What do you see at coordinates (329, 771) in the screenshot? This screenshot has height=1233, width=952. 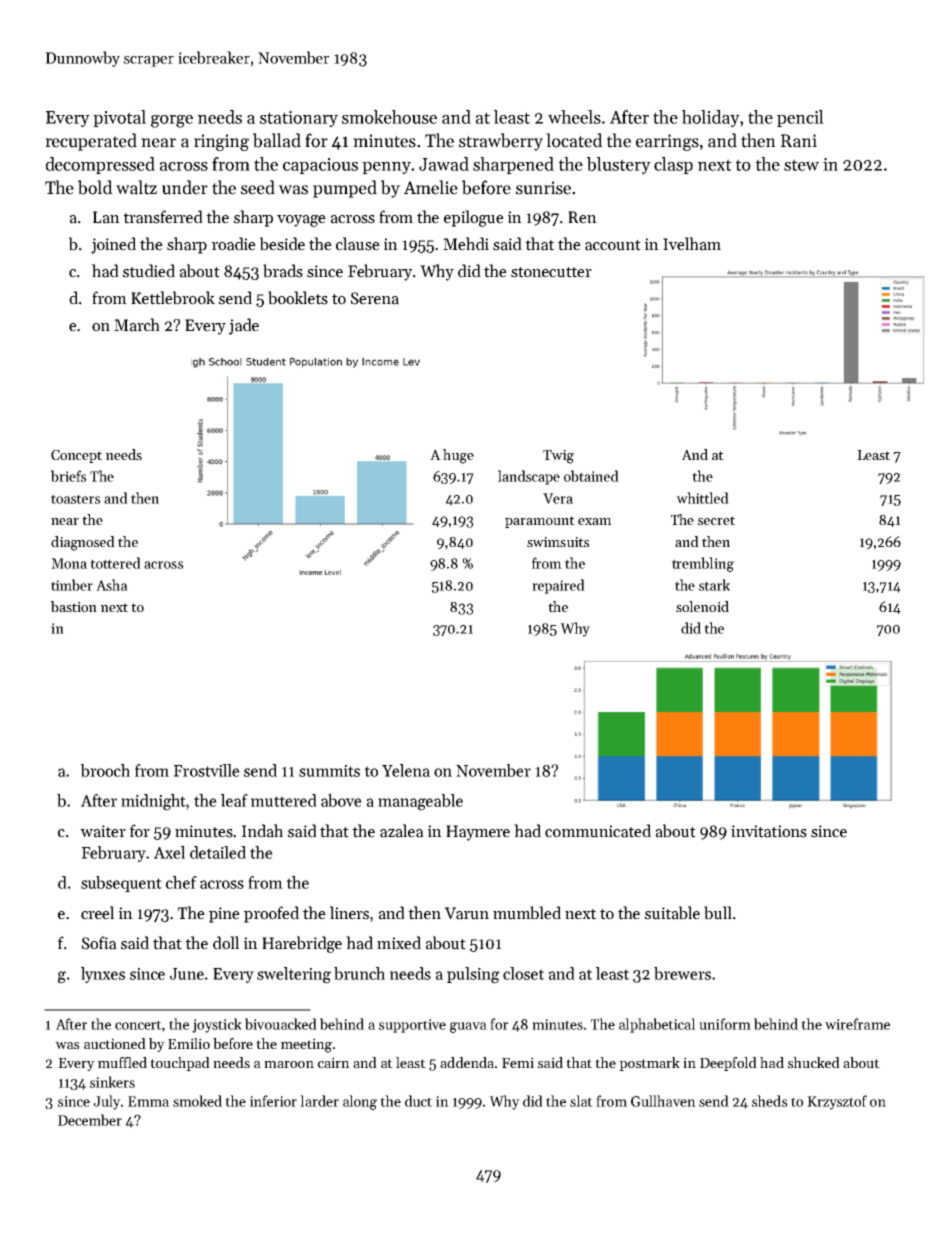 I see `summits` at bounding box center [329, 771].
